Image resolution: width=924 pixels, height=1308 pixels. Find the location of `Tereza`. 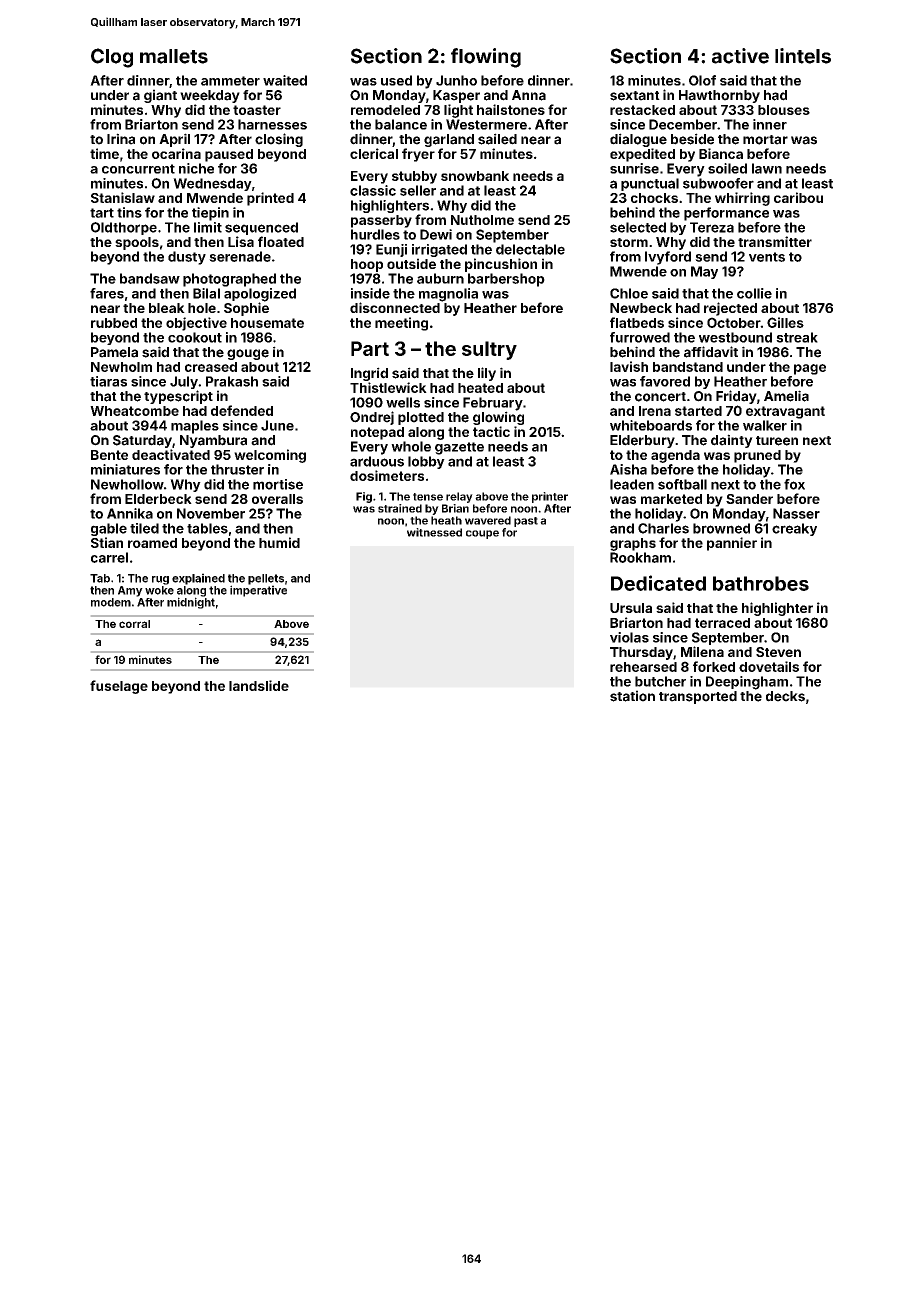

Tereza is located at coordinates (712, 227).
